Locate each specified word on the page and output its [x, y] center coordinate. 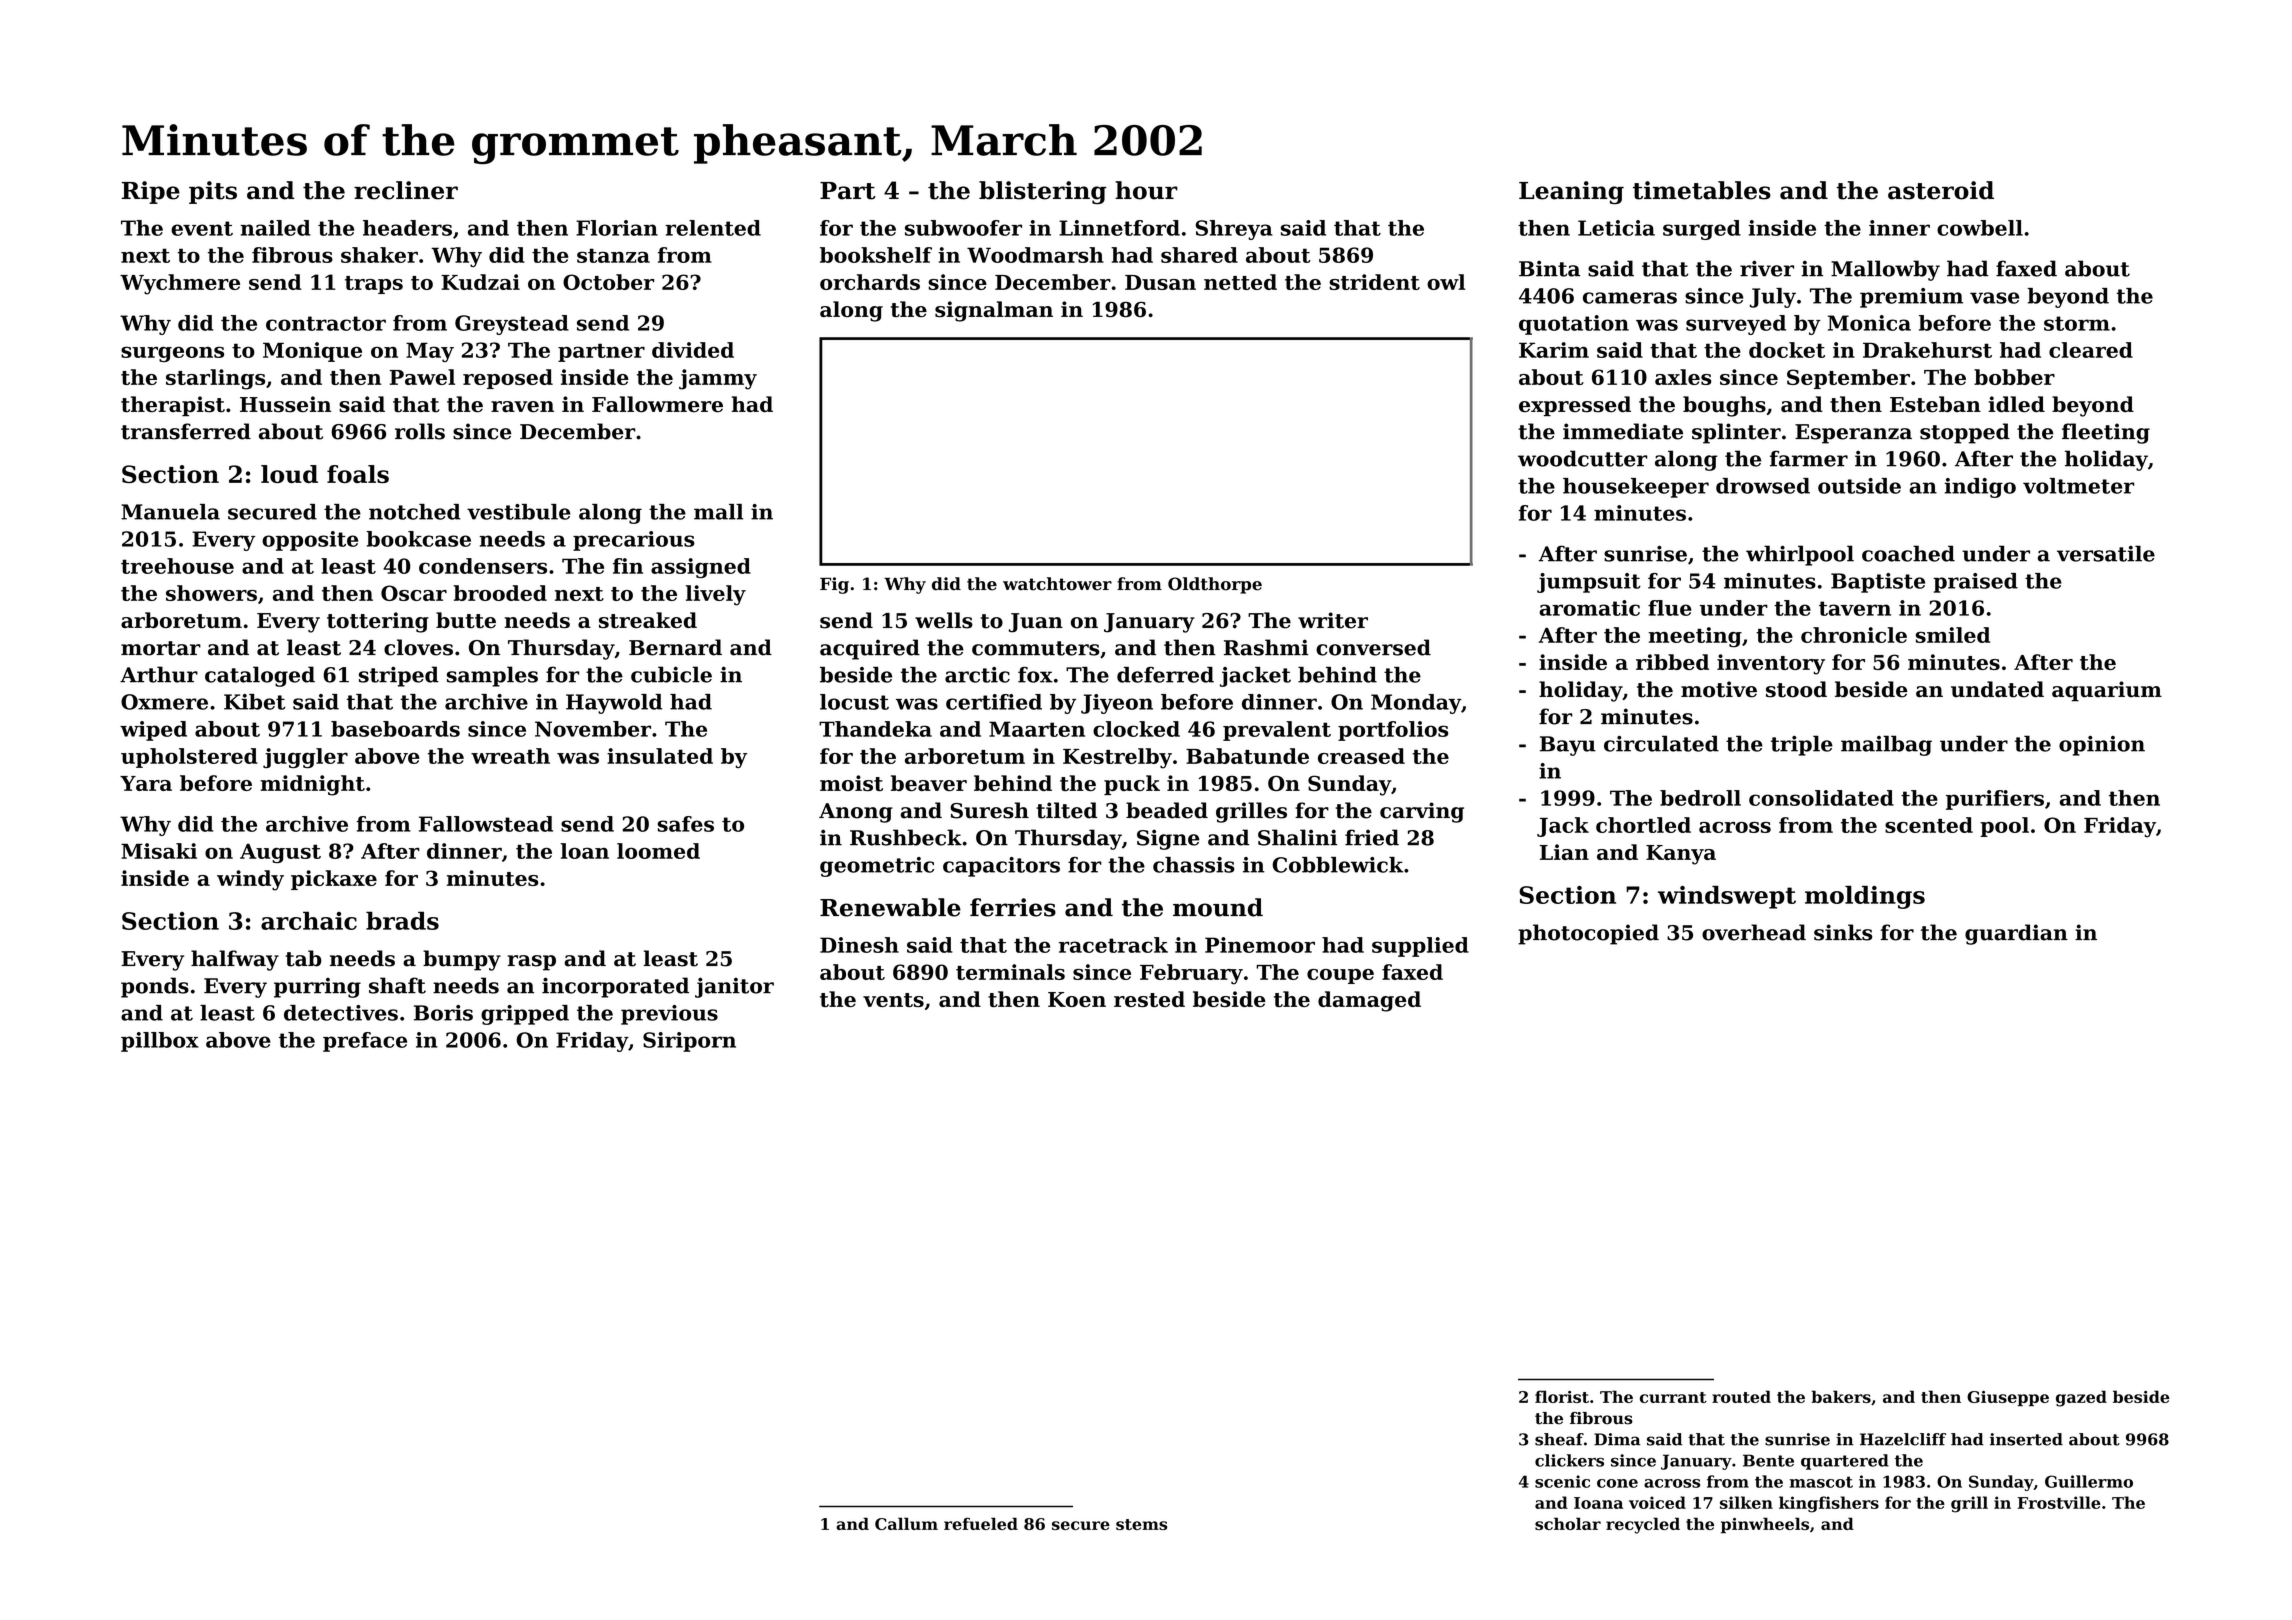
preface [365, 1042]
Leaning [1571, 192]
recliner [406, 190]
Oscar [414, 593]
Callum [906, 1523]
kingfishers [1829, 1504]
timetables [1702, 190]
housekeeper [1636, 488]
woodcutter [1583, 458]
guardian [2016, 934]
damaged [1369, 1001]
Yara [146, 783]
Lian [1564, 852]
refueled [981, 1523]
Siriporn [689, 1042]
